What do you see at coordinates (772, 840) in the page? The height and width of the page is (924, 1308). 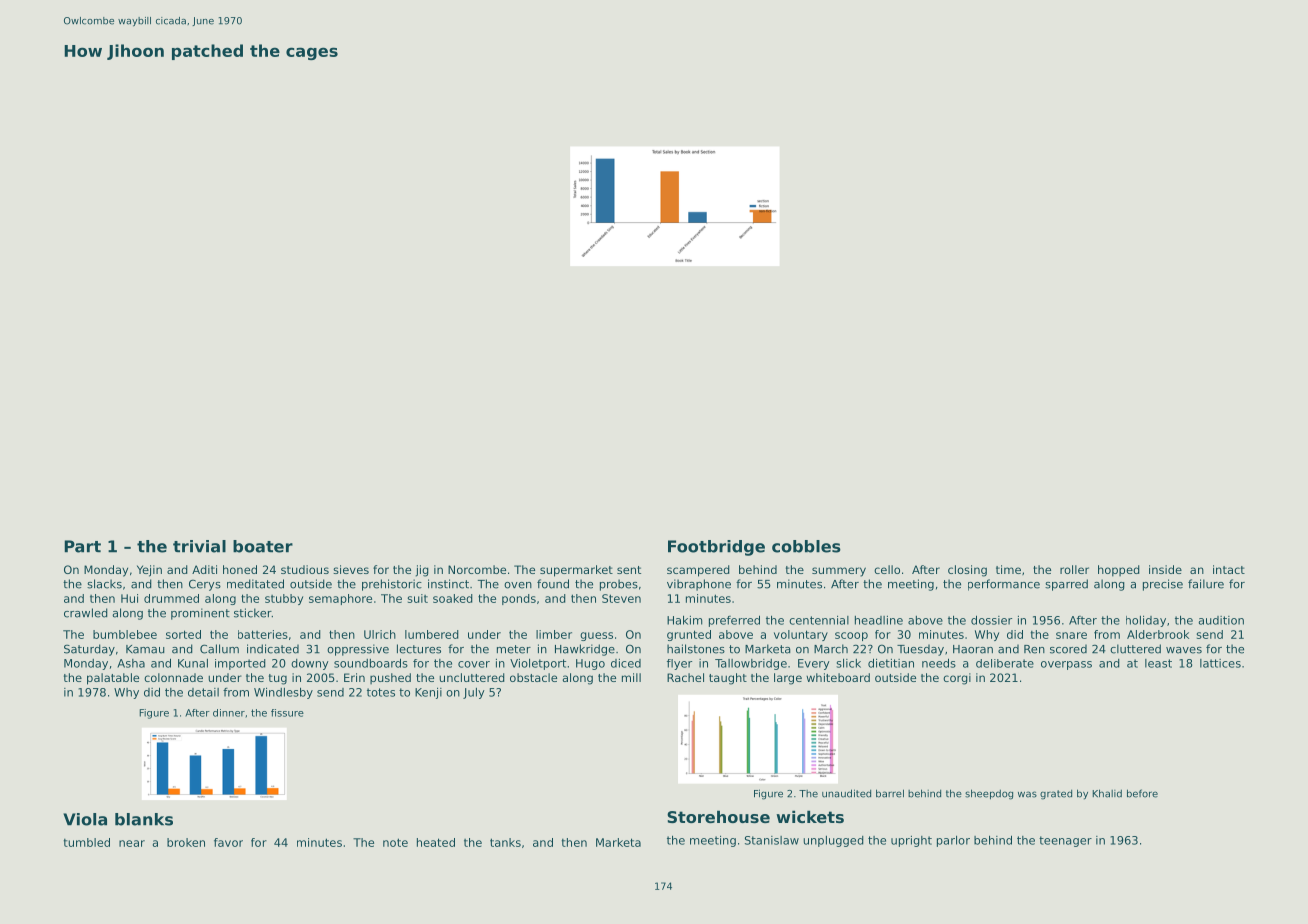 I see `Stanislaw` at bounding box center [772, 840].
